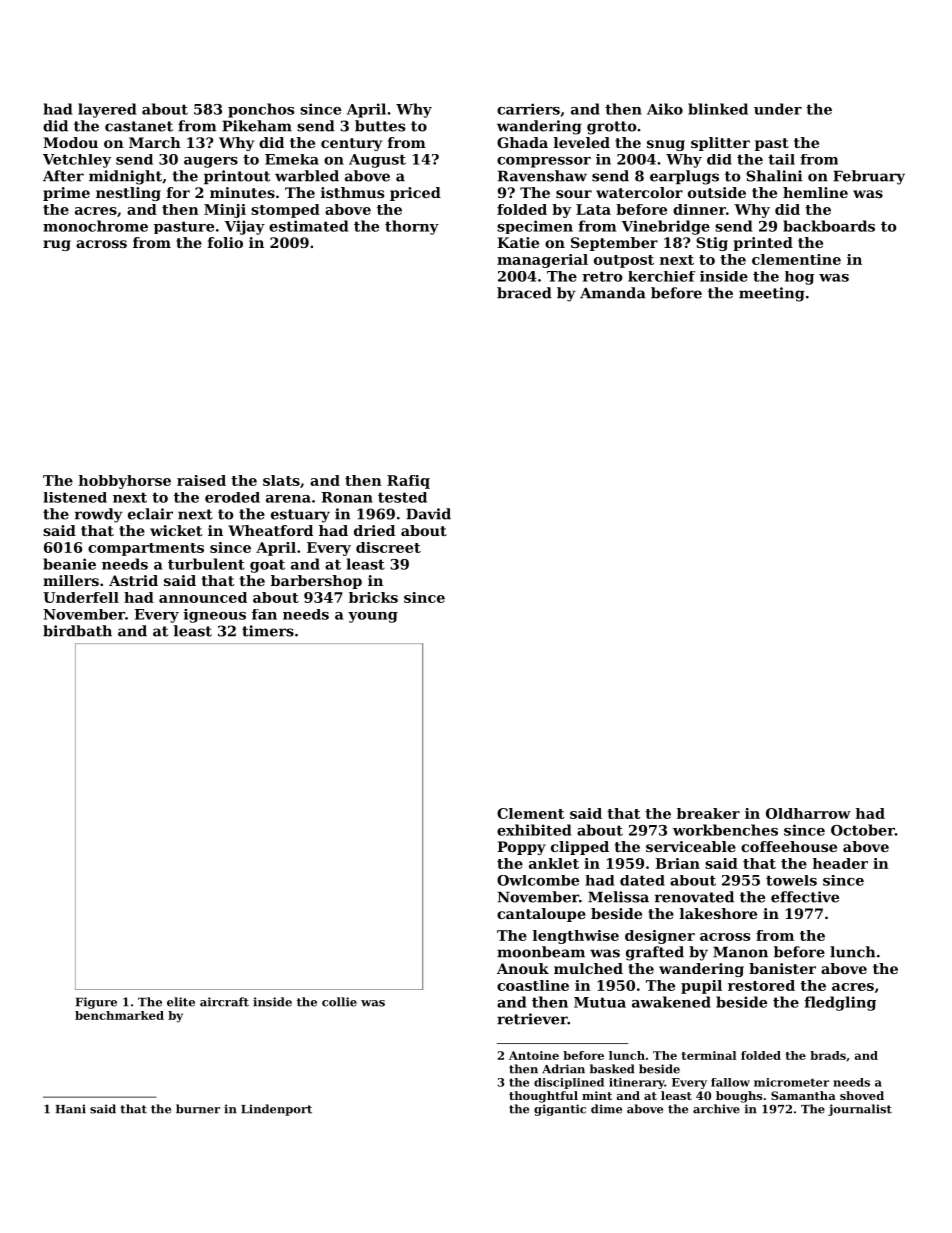  Describe the element at coordinates (276, 1110) in the screenshot. I see `Lindenport` at that location.
